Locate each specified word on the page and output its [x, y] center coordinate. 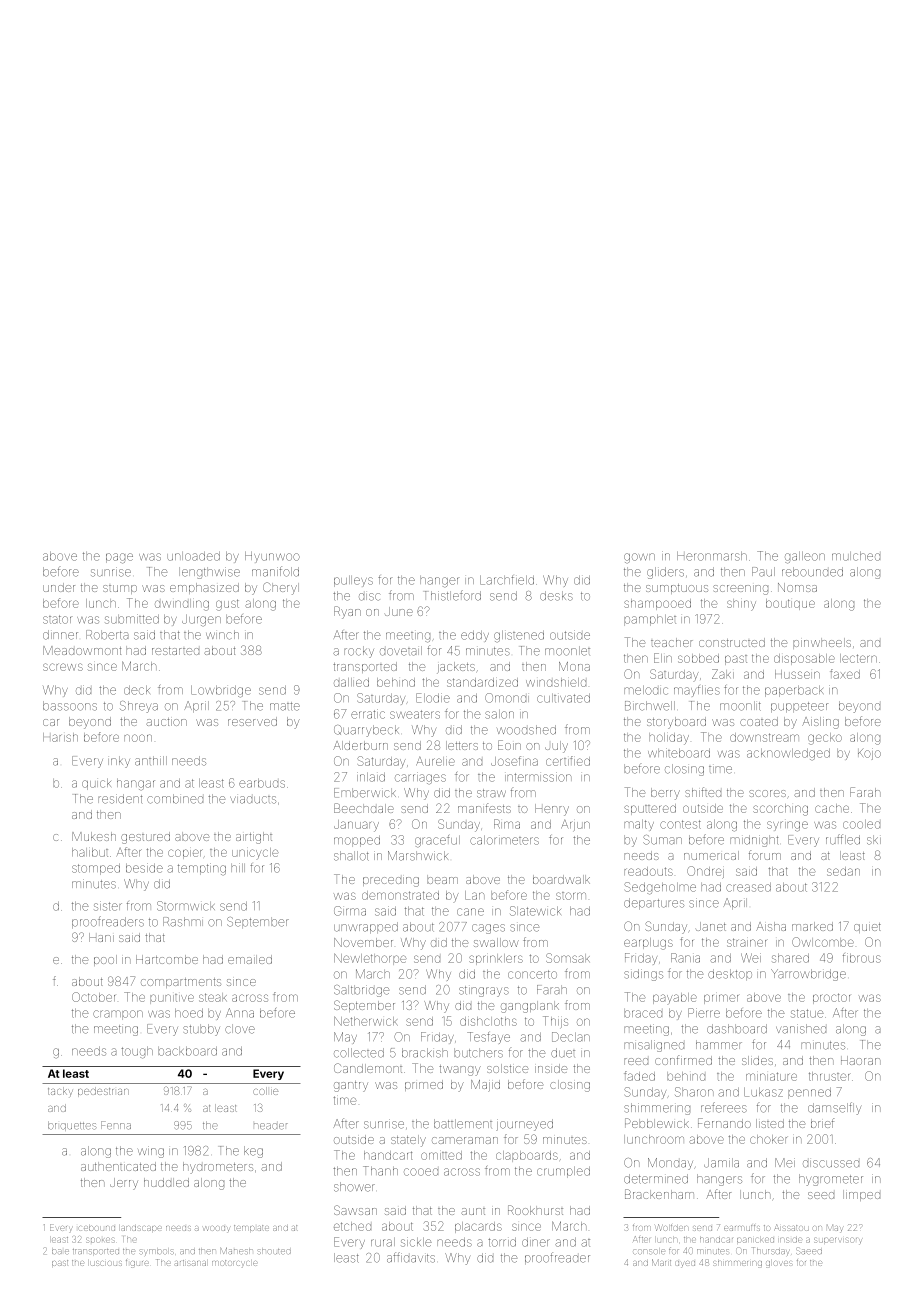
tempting [202, 869]
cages [488, 929]
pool [105, 960]
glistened [519, 636]
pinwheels [822, 643]
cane [470, 912]
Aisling [820, 723]
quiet [867, 928]
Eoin [509, 745]
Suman [662, 840]
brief [822, 1123]
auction [166, 722]
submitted [132, 619]
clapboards [527, 1156]
